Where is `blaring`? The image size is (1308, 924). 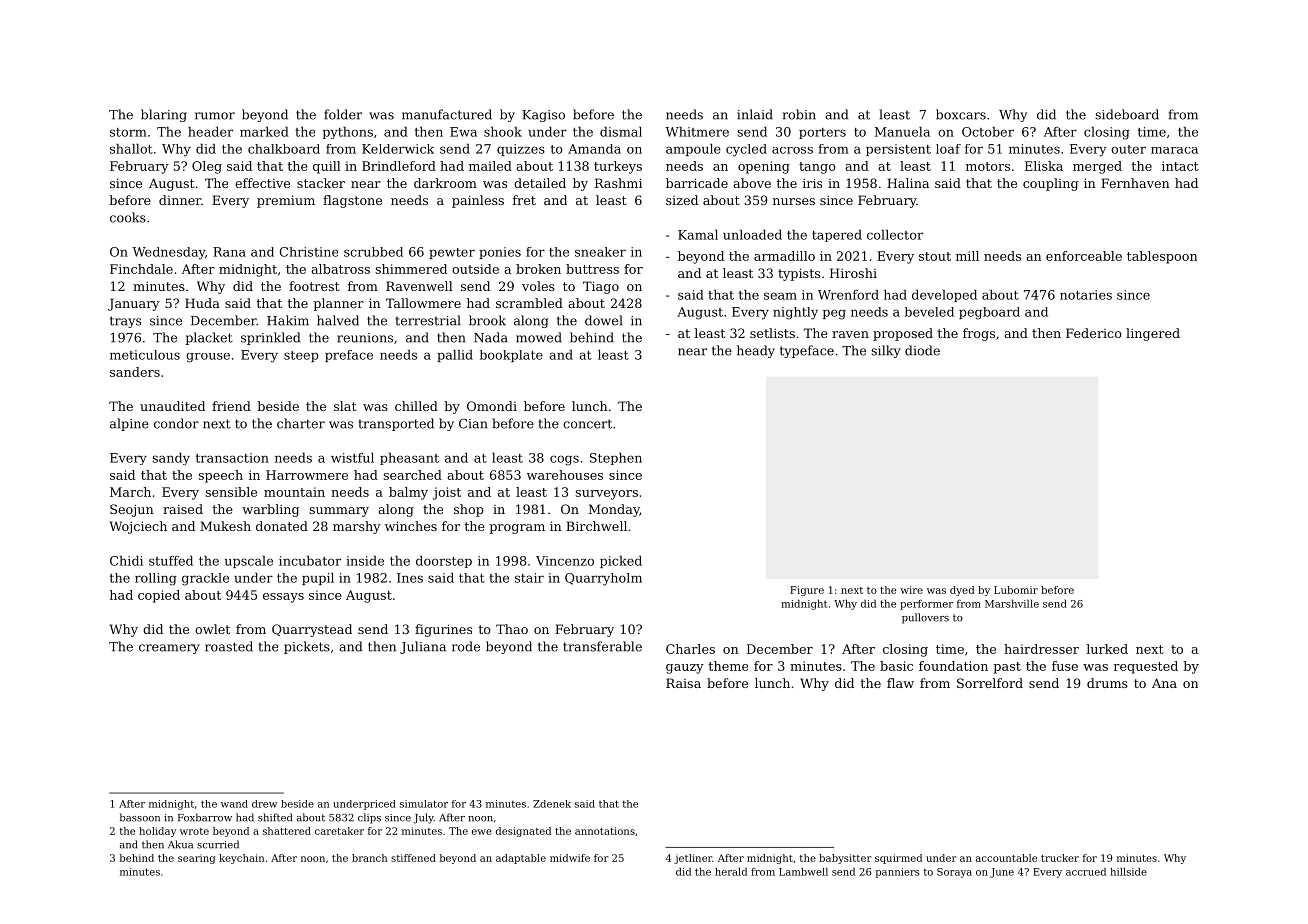 blaring is located at coordinates (164, 115).
